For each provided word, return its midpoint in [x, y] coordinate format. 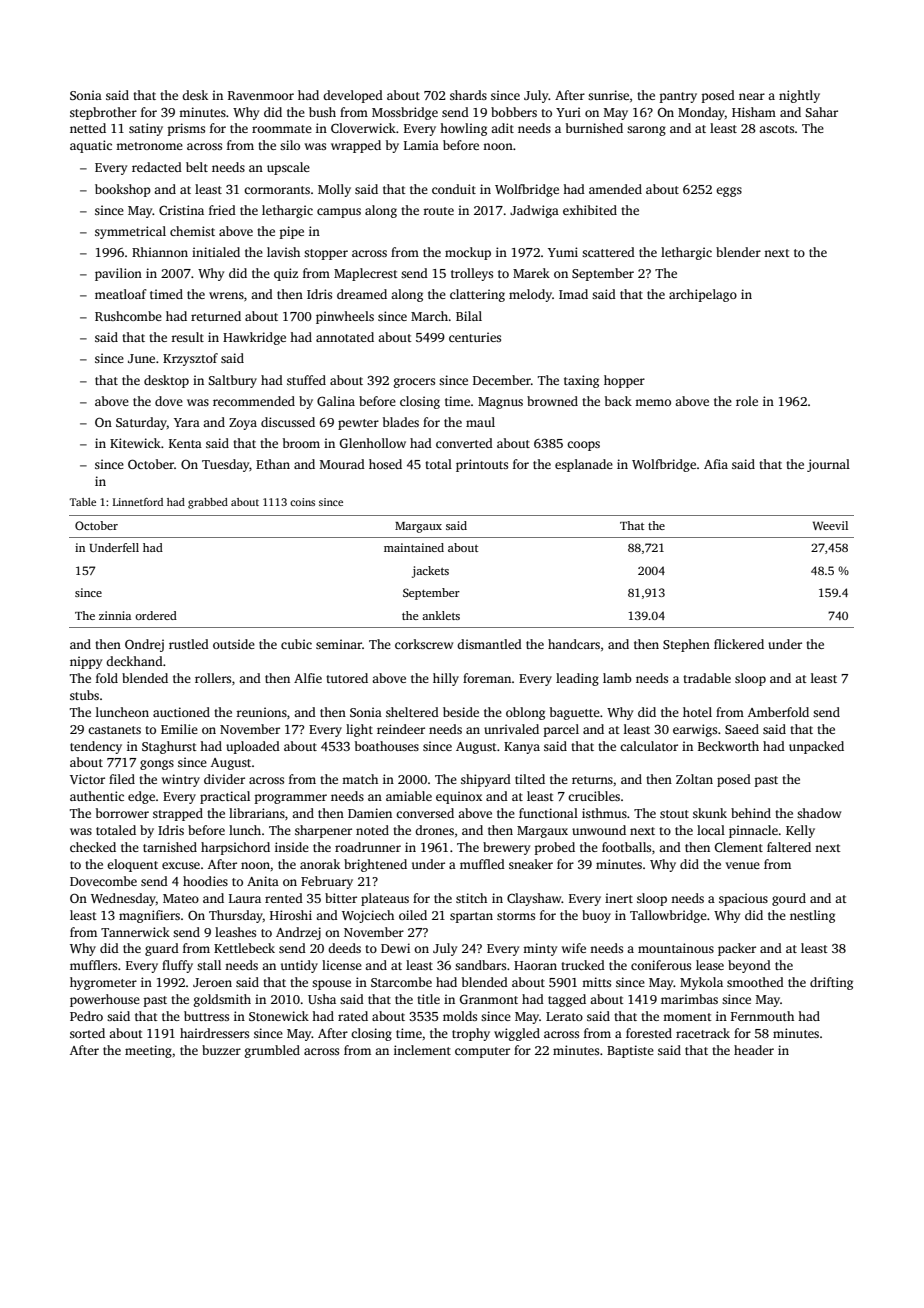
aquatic [91, 146]
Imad [573, 294]
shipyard [486, 780]
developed [353, 96]
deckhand [134, 661]
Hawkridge [254, 338]
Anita [263, 881]
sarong [646, 131]
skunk [710, 813]
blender [738, 252]
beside [461, 712]
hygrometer [103, 983]
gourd [789, 899]
